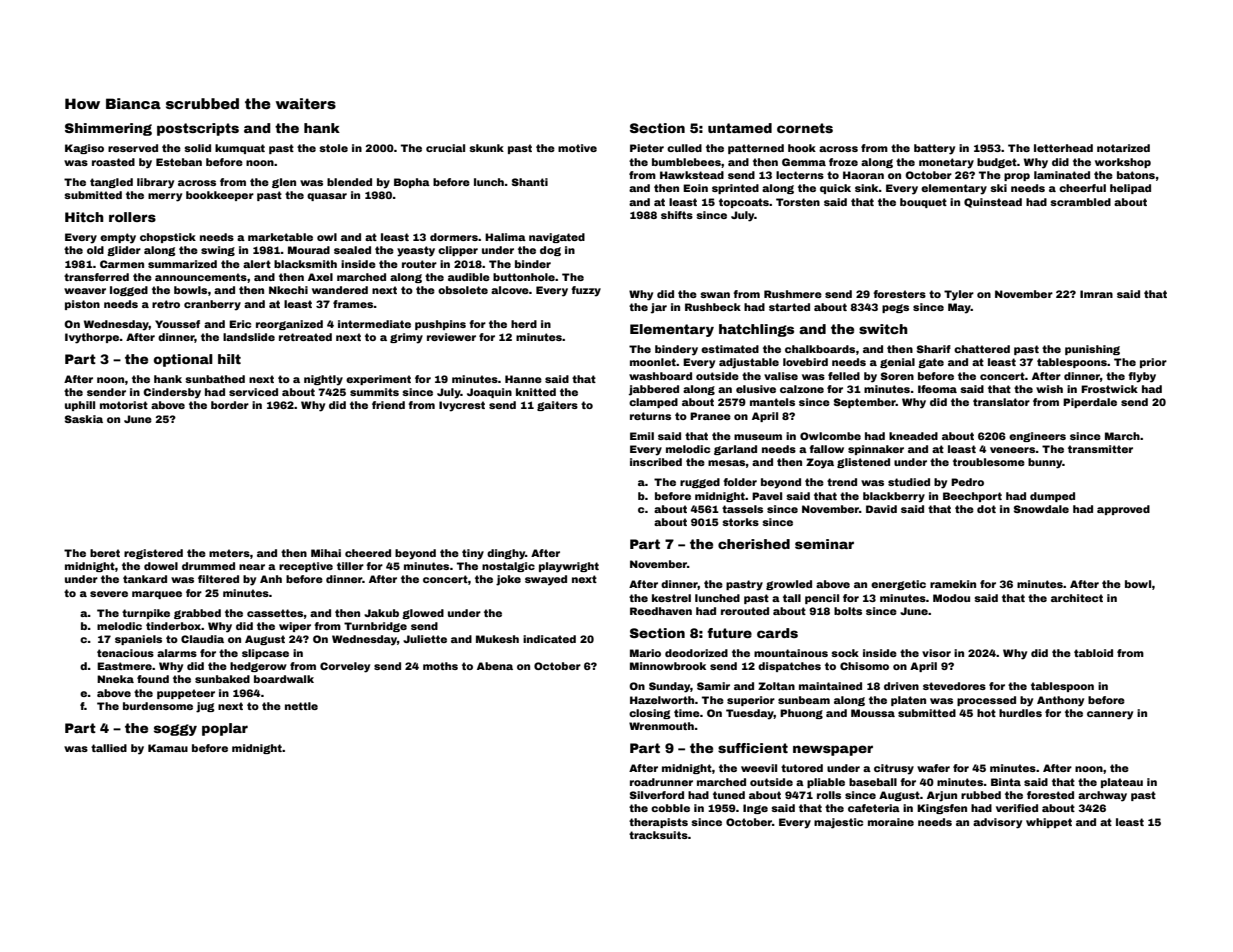 This screenshot has width=1233, height=952. I want to click on border, so click(230, 405).
